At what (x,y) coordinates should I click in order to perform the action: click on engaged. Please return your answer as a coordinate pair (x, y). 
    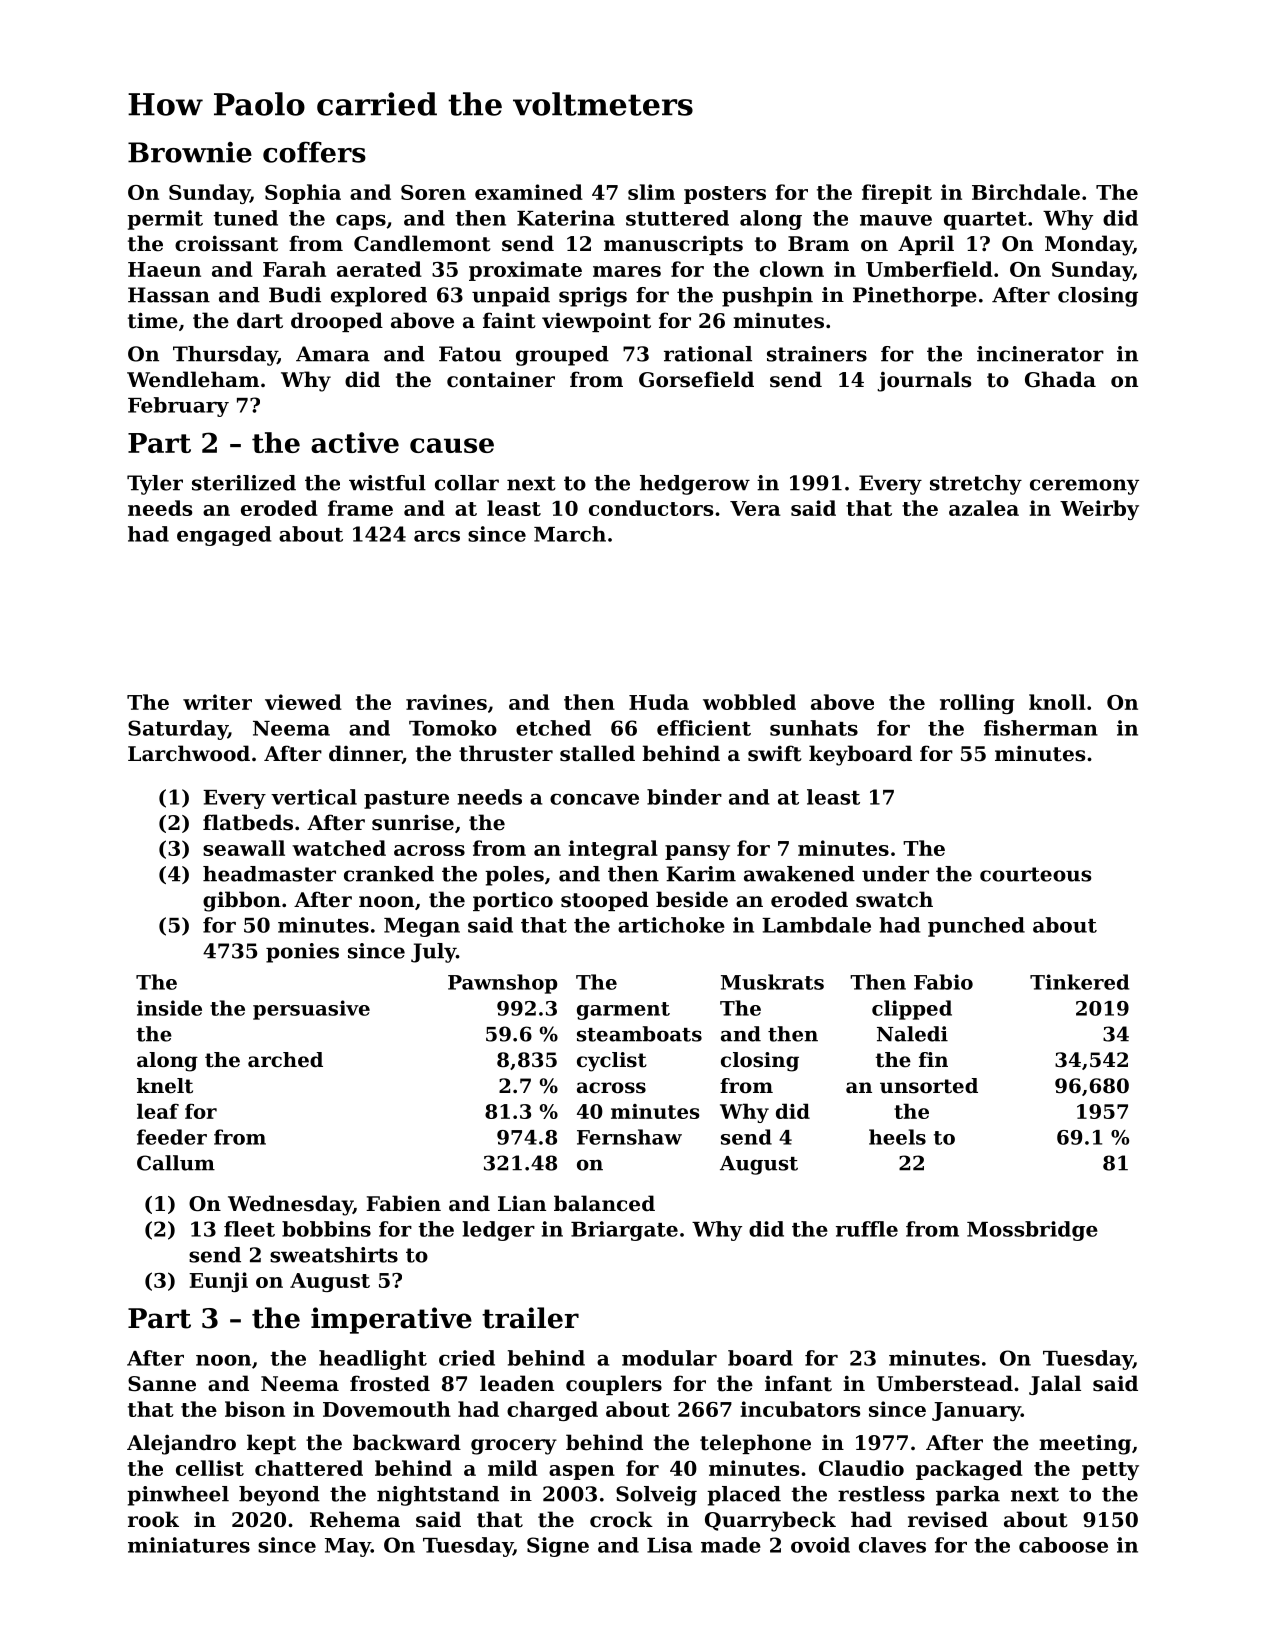
    Looking at the image, I should click on (224, 536).
